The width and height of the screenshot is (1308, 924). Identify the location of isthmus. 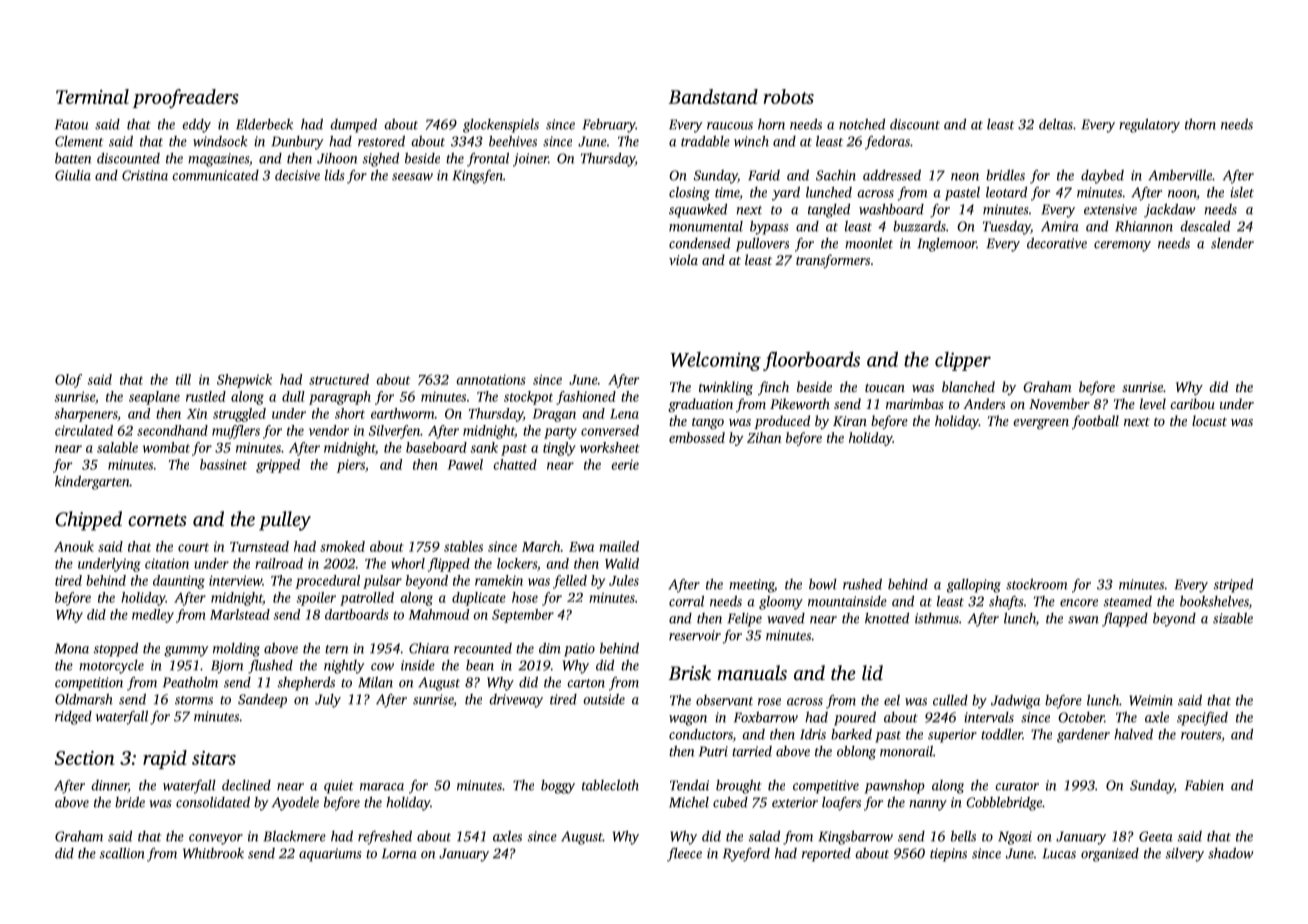
(937, 618).
